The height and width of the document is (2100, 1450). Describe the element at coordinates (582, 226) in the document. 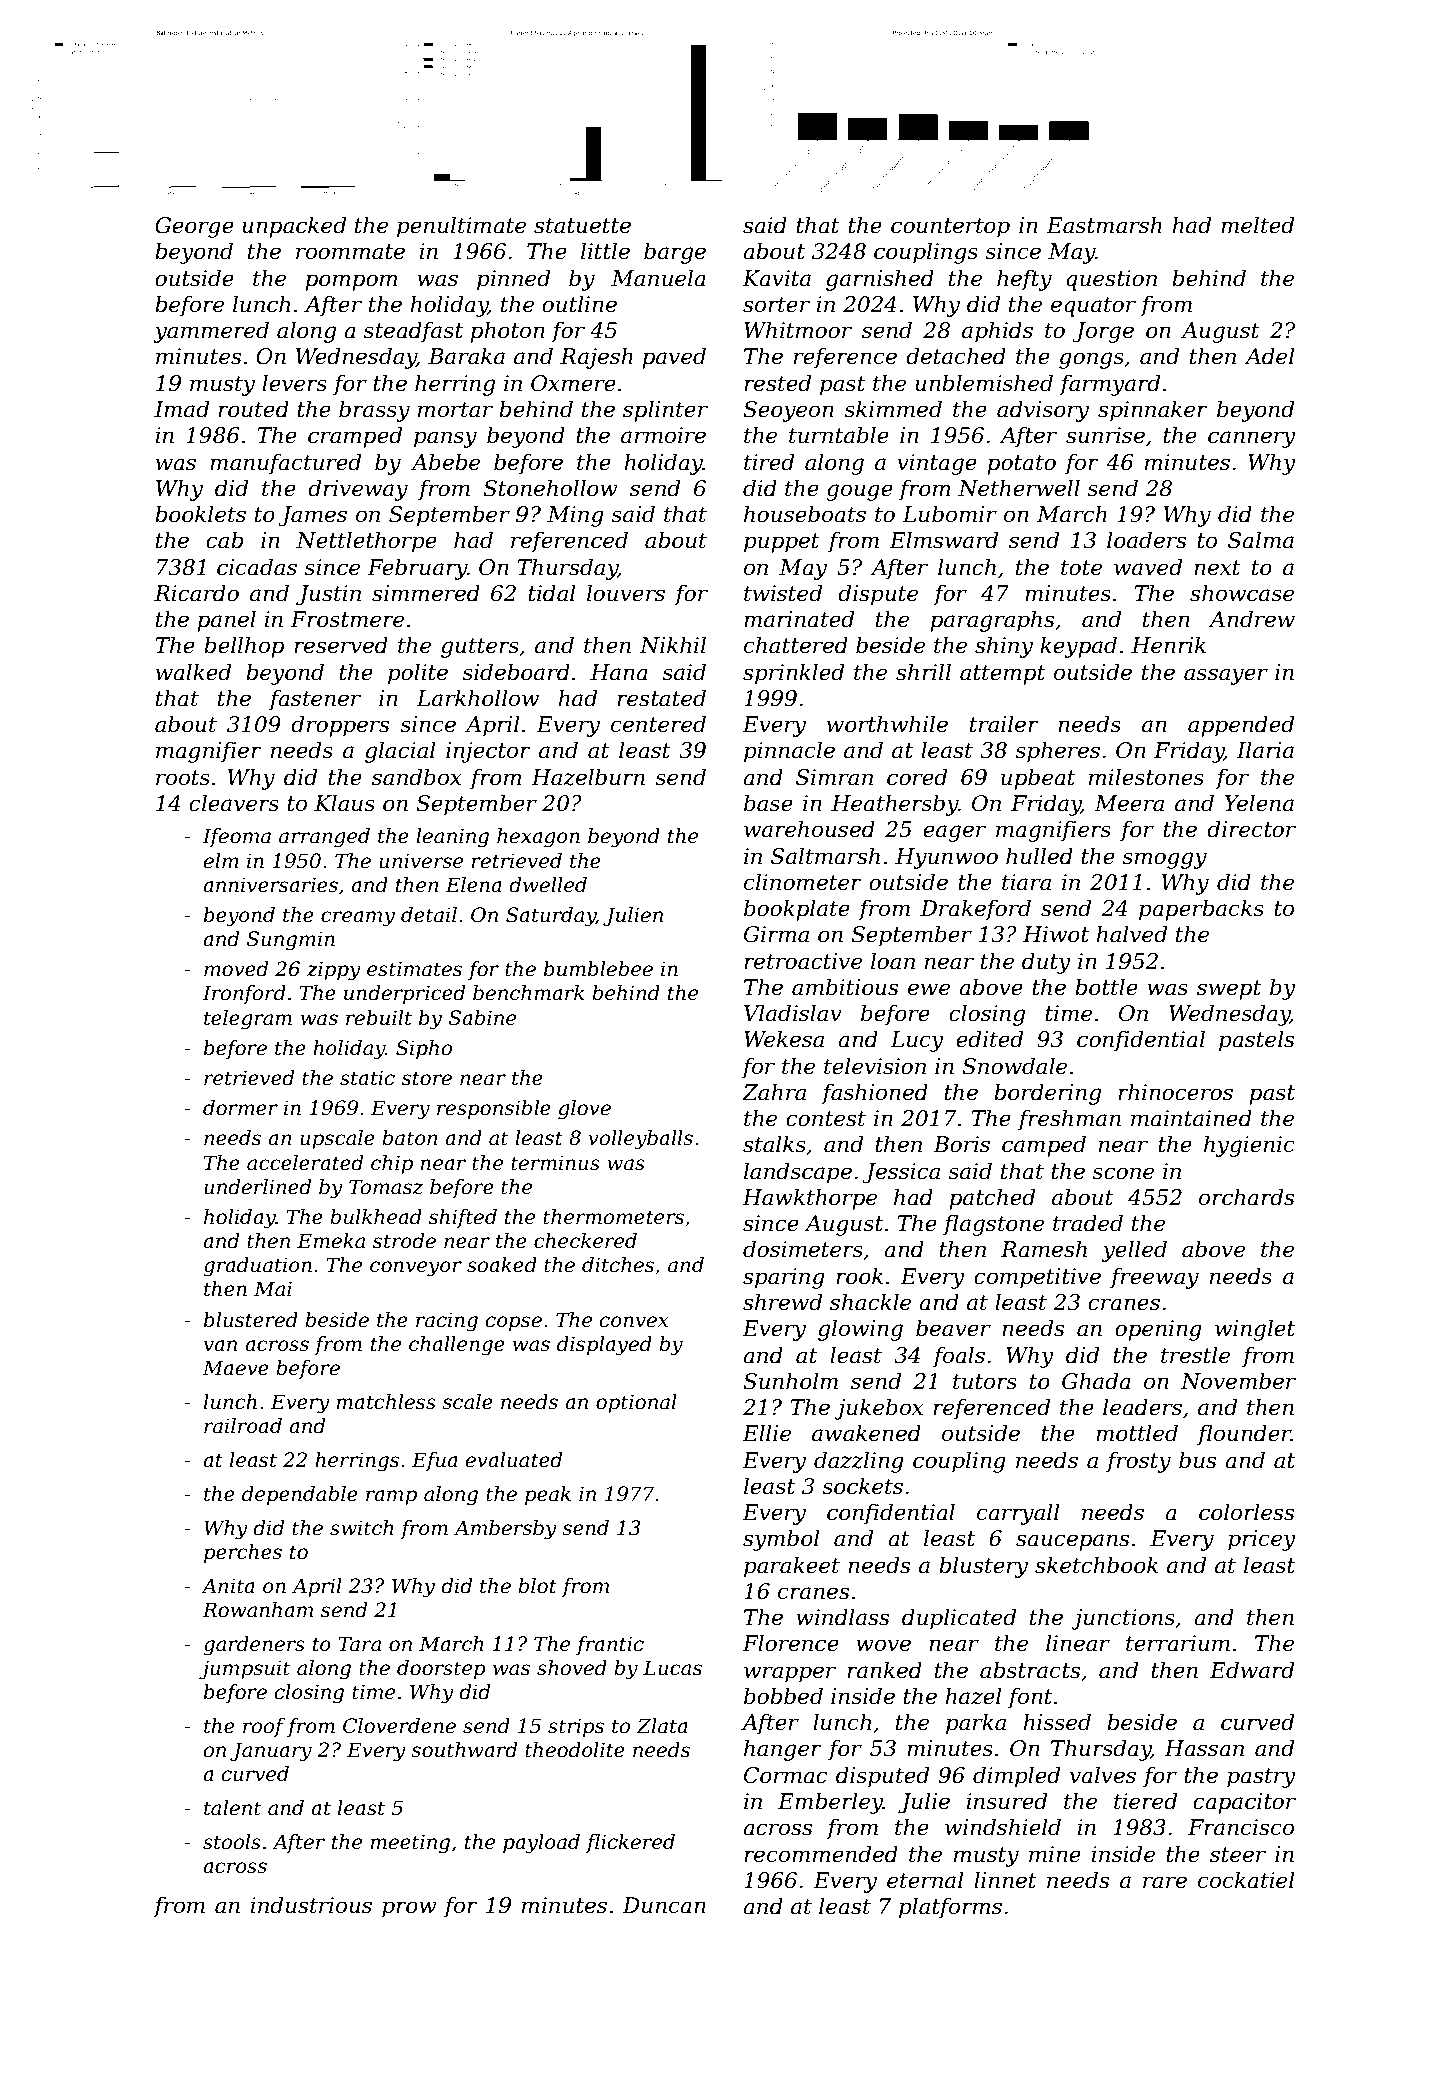

I see `statuette` at that location.
